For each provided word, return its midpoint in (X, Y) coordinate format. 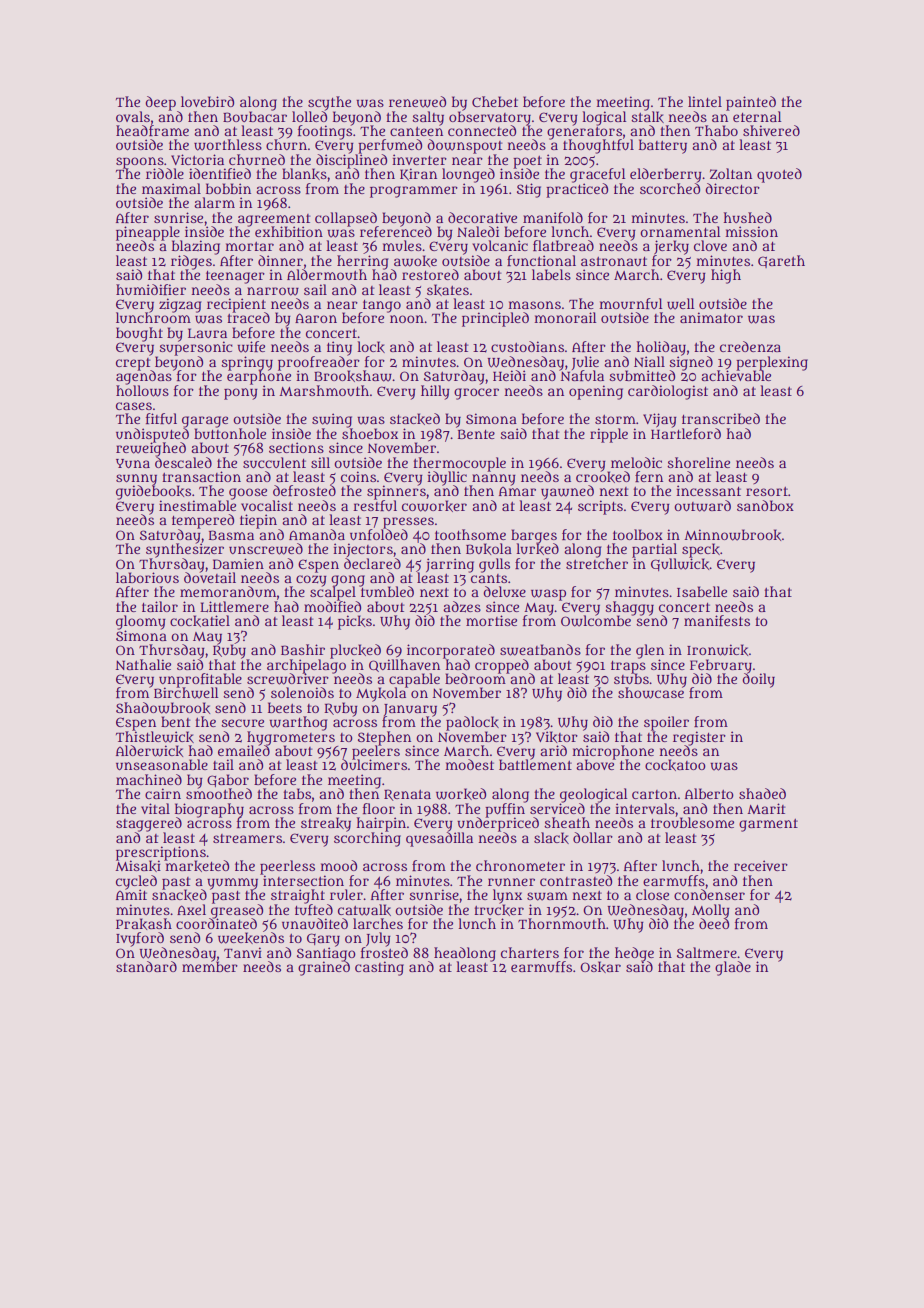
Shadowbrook (163, 708)
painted (751, 103)
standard (146, 966)
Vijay (660, 420)
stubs (631, 678)
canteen (416, 131)
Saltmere (707, 952)
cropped (502, 666)
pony (241, 394)
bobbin (228, 188)
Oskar (600, 967)
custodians (527, 346)
